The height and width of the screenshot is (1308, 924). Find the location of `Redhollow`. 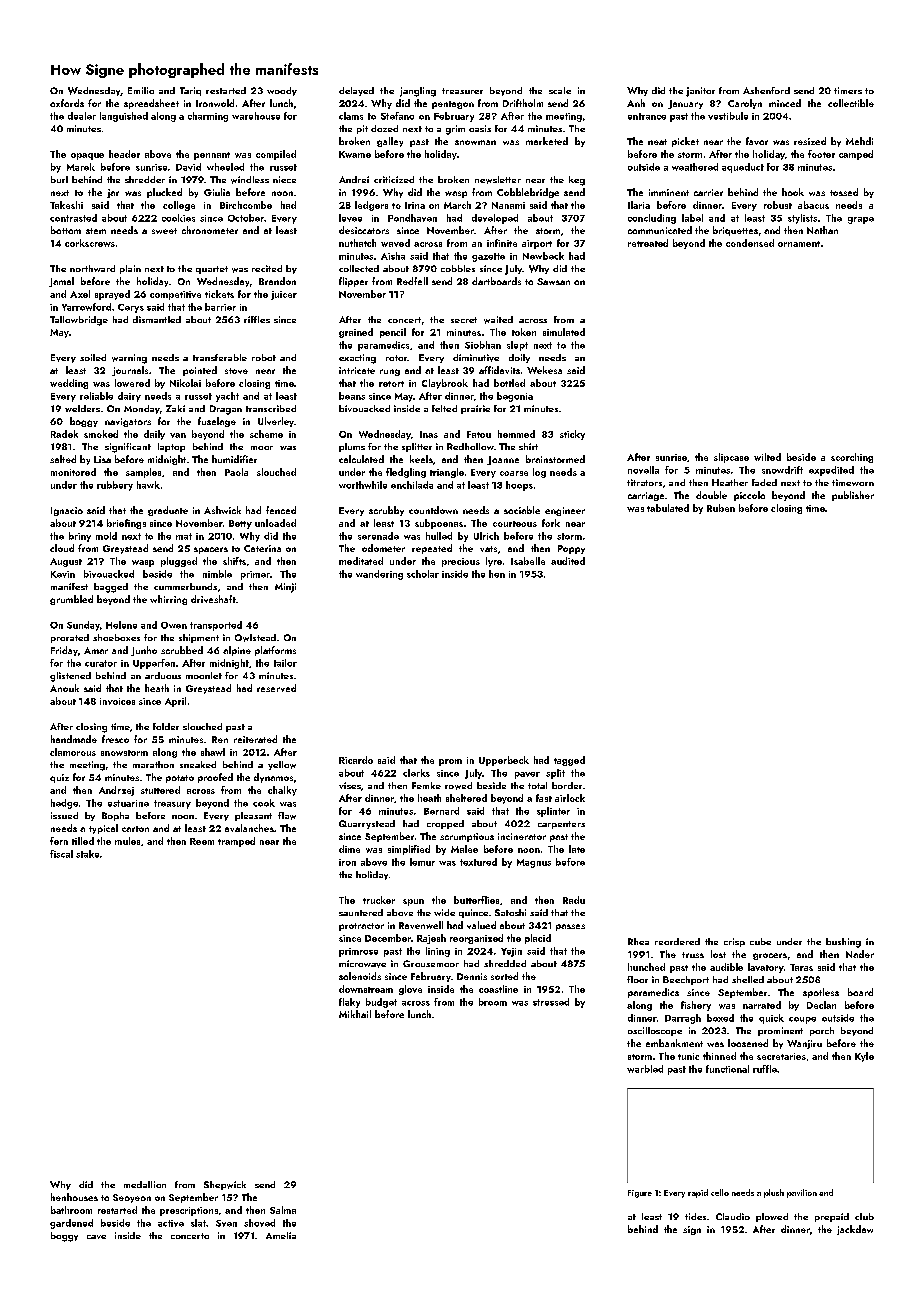

Redhollow is located at coordinates (470, 446).
